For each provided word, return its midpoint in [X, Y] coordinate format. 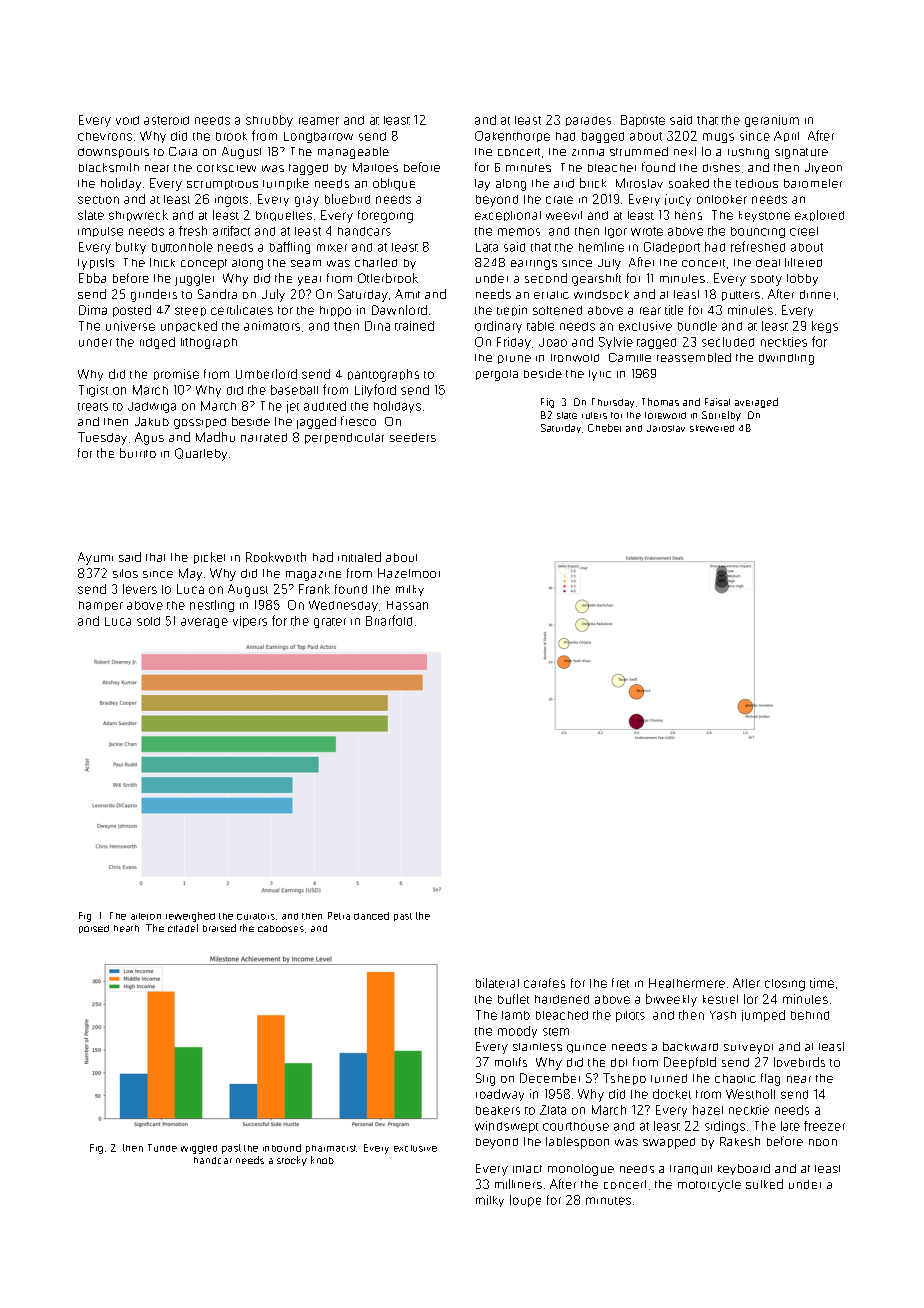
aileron [146, 916]
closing [785, 985]
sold [148, 621]
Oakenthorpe [512, 136]
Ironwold [575, 358]
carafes [544, 983]
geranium [772, 121]
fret [620, 983]
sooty [766, 280]
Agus [149, 438]
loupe [525, 1201]
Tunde [162, 1148]
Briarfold [389, 620]
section [98, 200]
